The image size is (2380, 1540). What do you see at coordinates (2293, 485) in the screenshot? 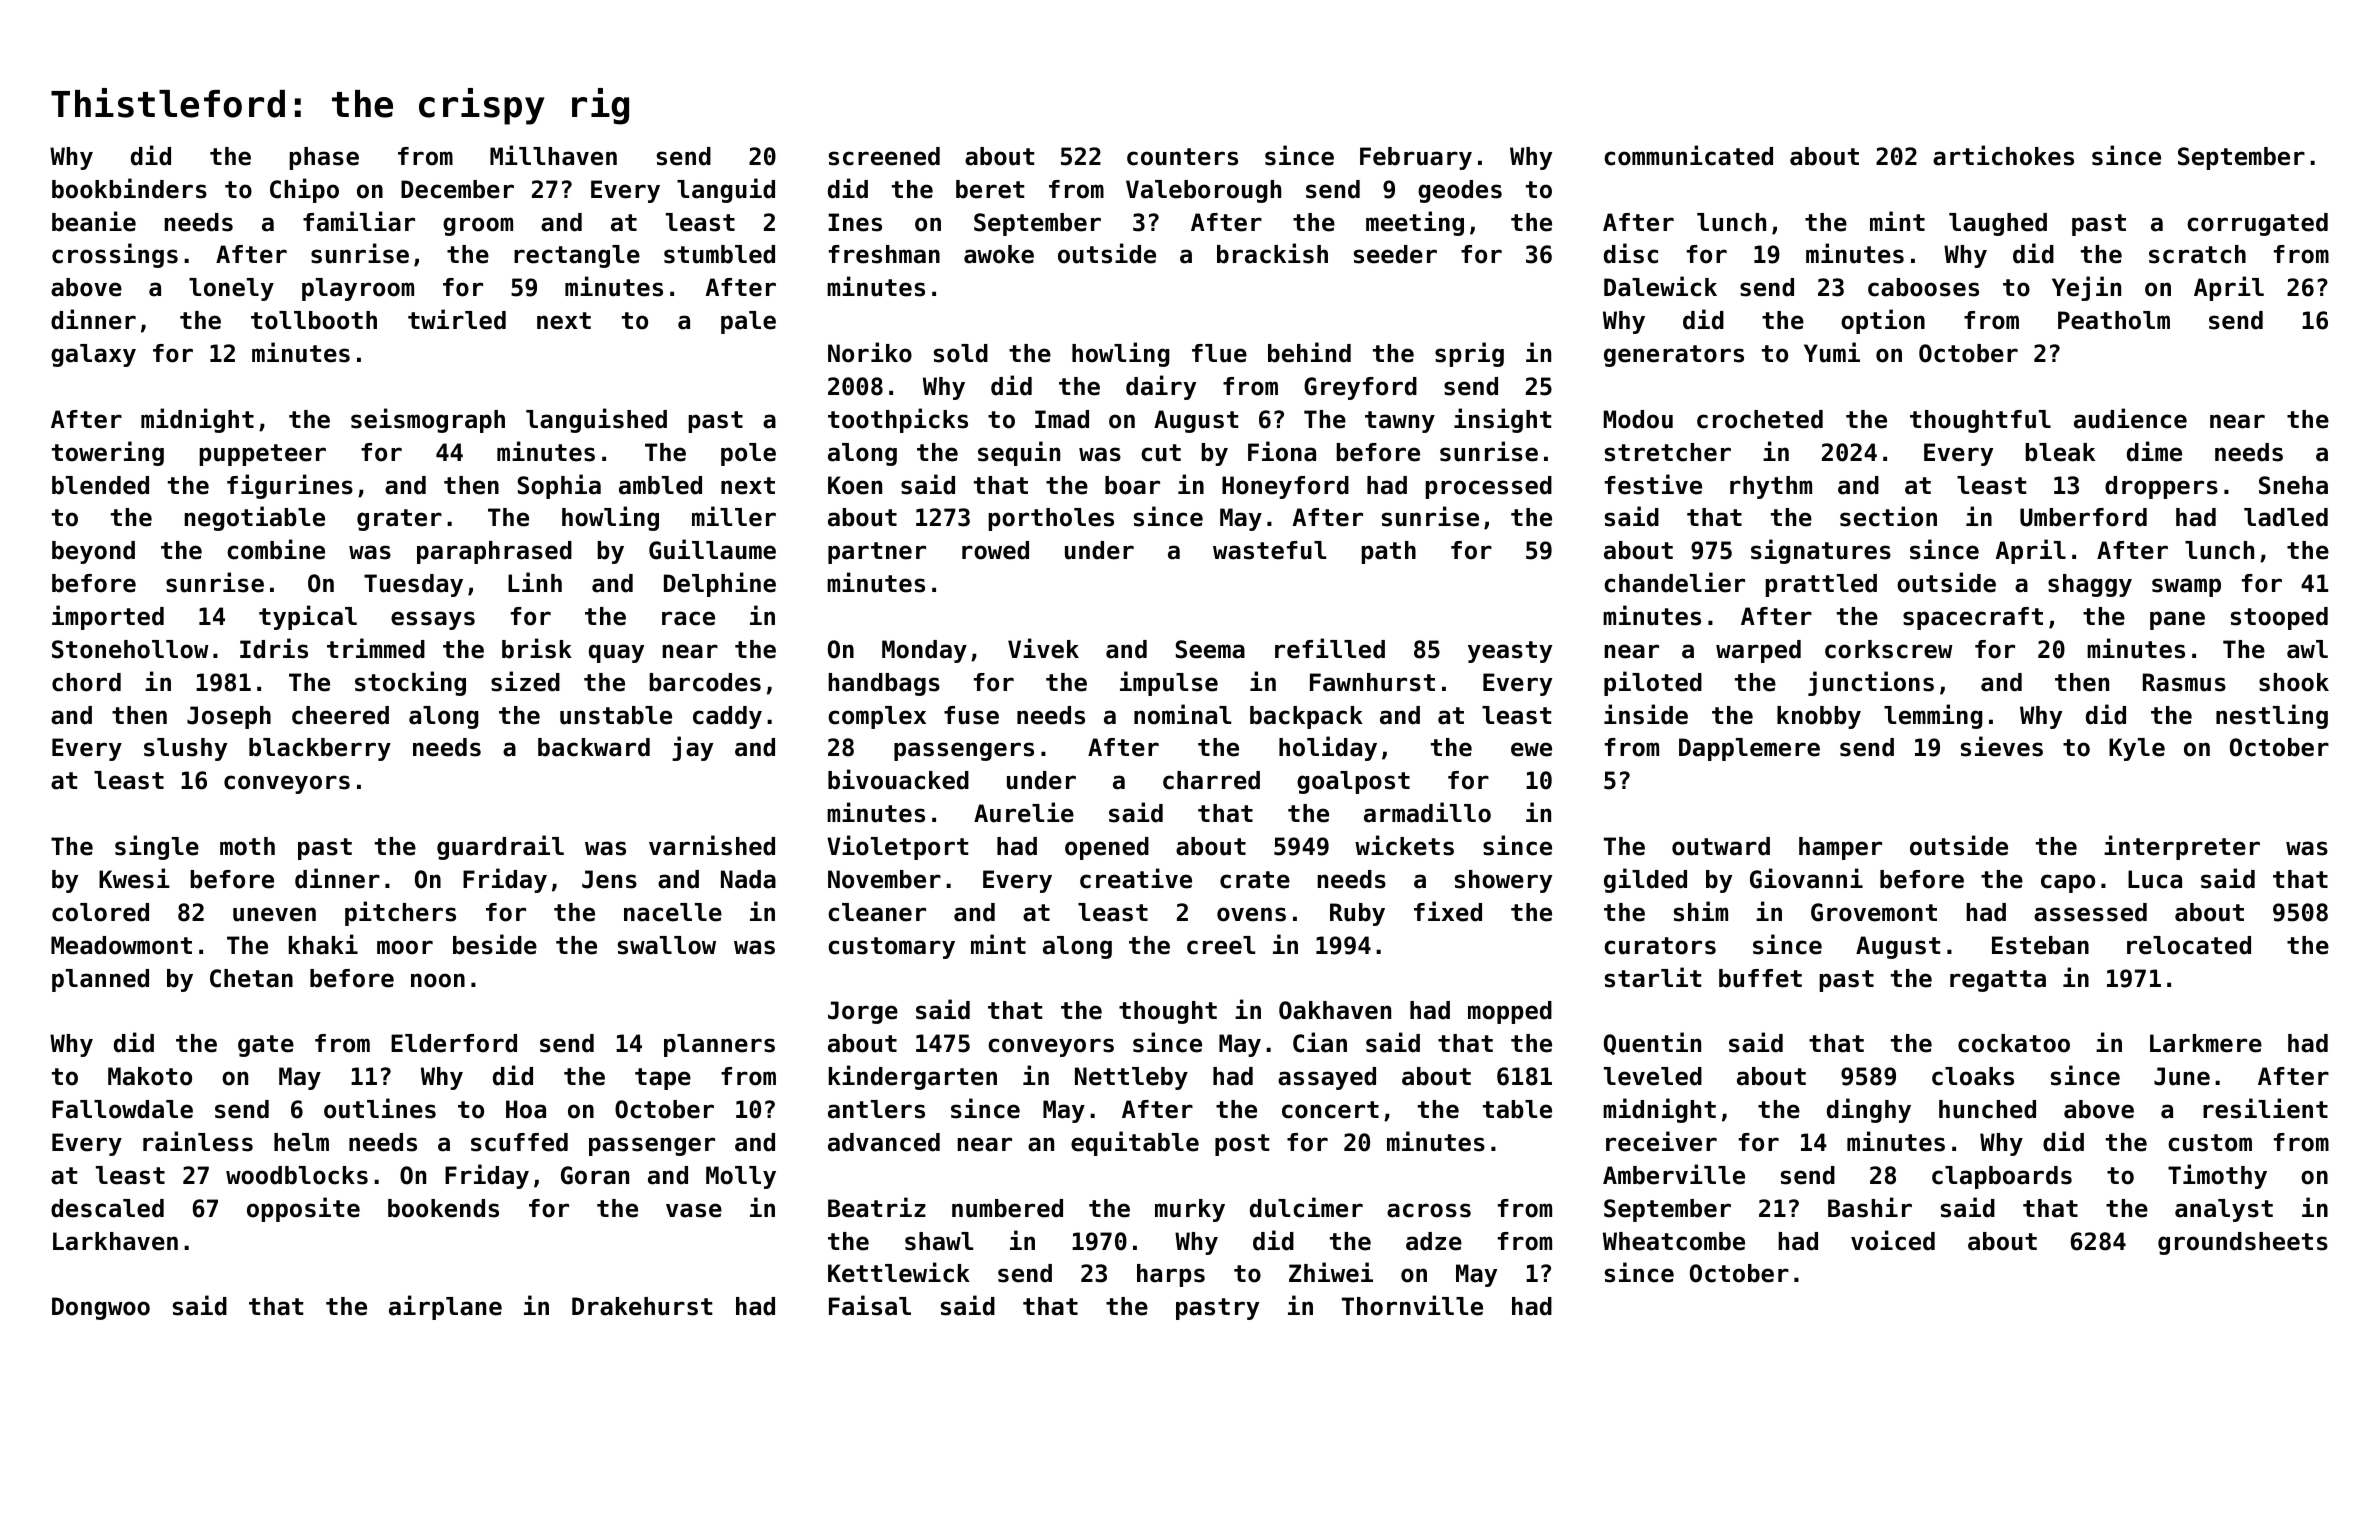
I see `Sneha` at bounding box center [2293, 485].
